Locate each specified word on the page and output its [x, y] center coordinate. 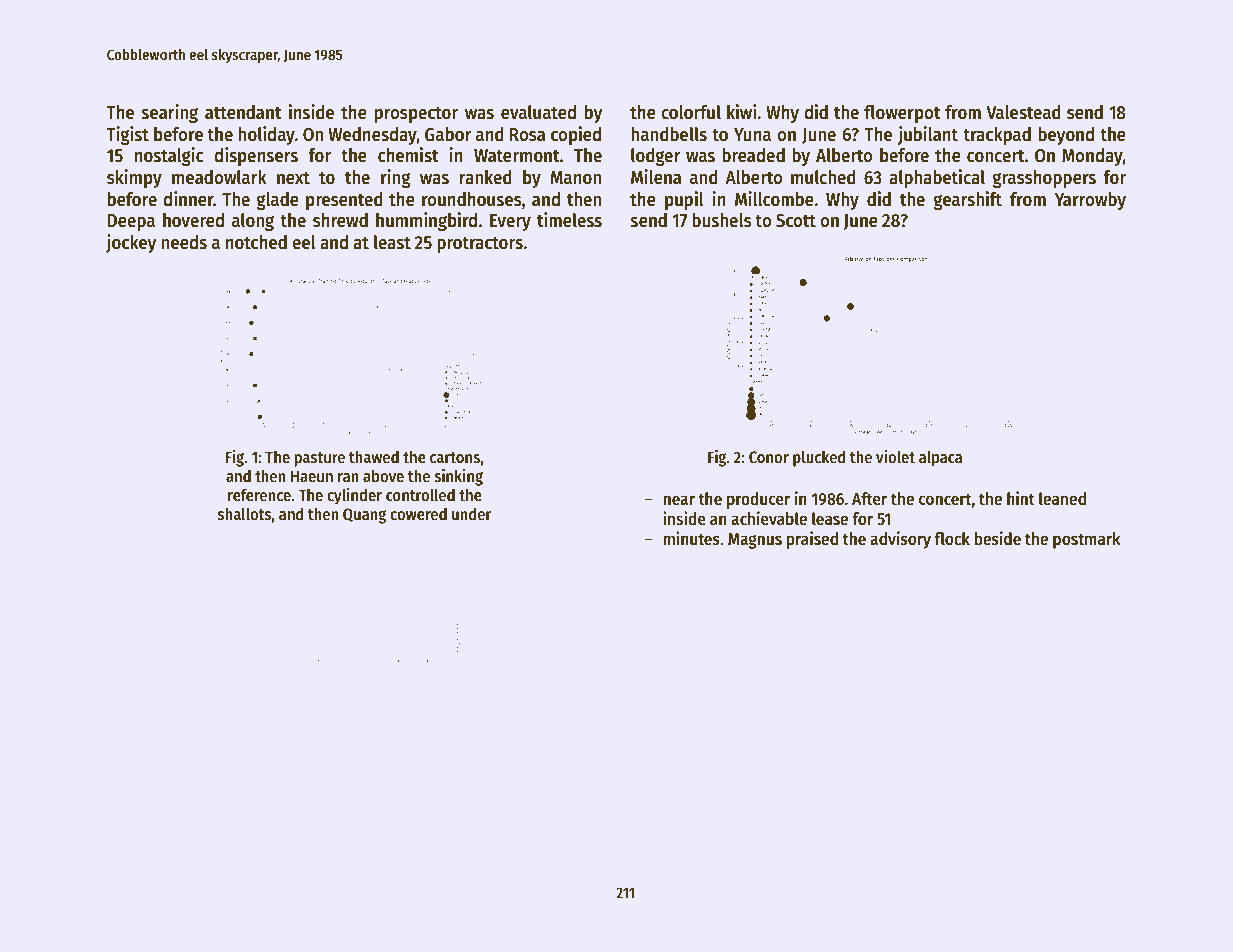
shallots [244, 514]
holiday [266, 135]
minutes [691, 538]
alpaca [940, 459]
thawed [374, 456]
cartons [455, 458]
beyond [1066, 136]
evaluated [538, 112]
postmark [1087, 540]
